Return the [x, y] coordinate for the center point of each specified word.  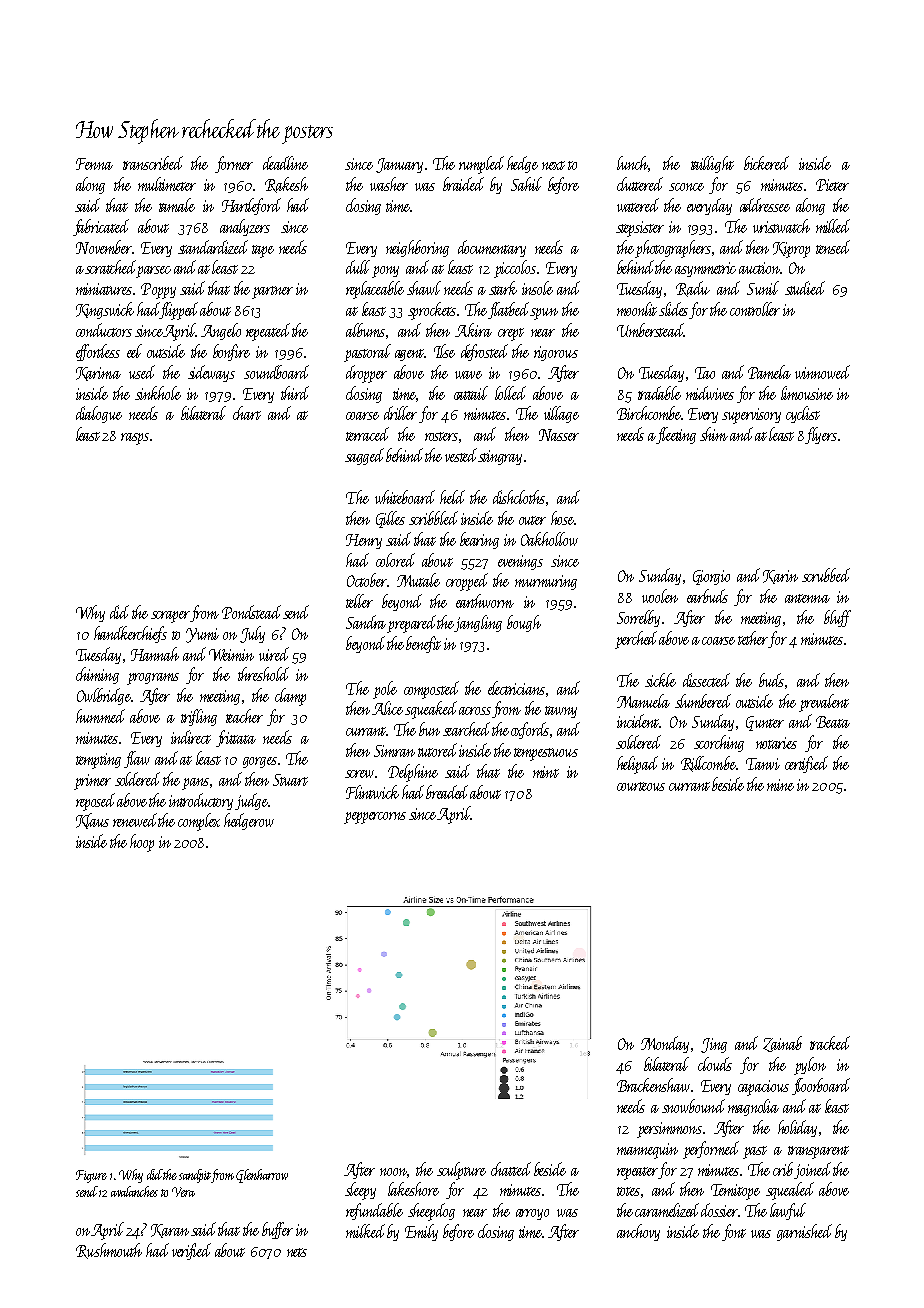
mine [780, 785]
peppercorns [375, 818]
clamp [290, 697]
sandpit [195, 1176]
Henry [364, 541]
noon [393, 1172]
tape [263, 251]
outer [532, 520]
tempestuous [546, 754]
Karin [780, 577]
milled [833, 226]
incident [638, 721]
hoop [142, 843]
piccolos [515, 269]
